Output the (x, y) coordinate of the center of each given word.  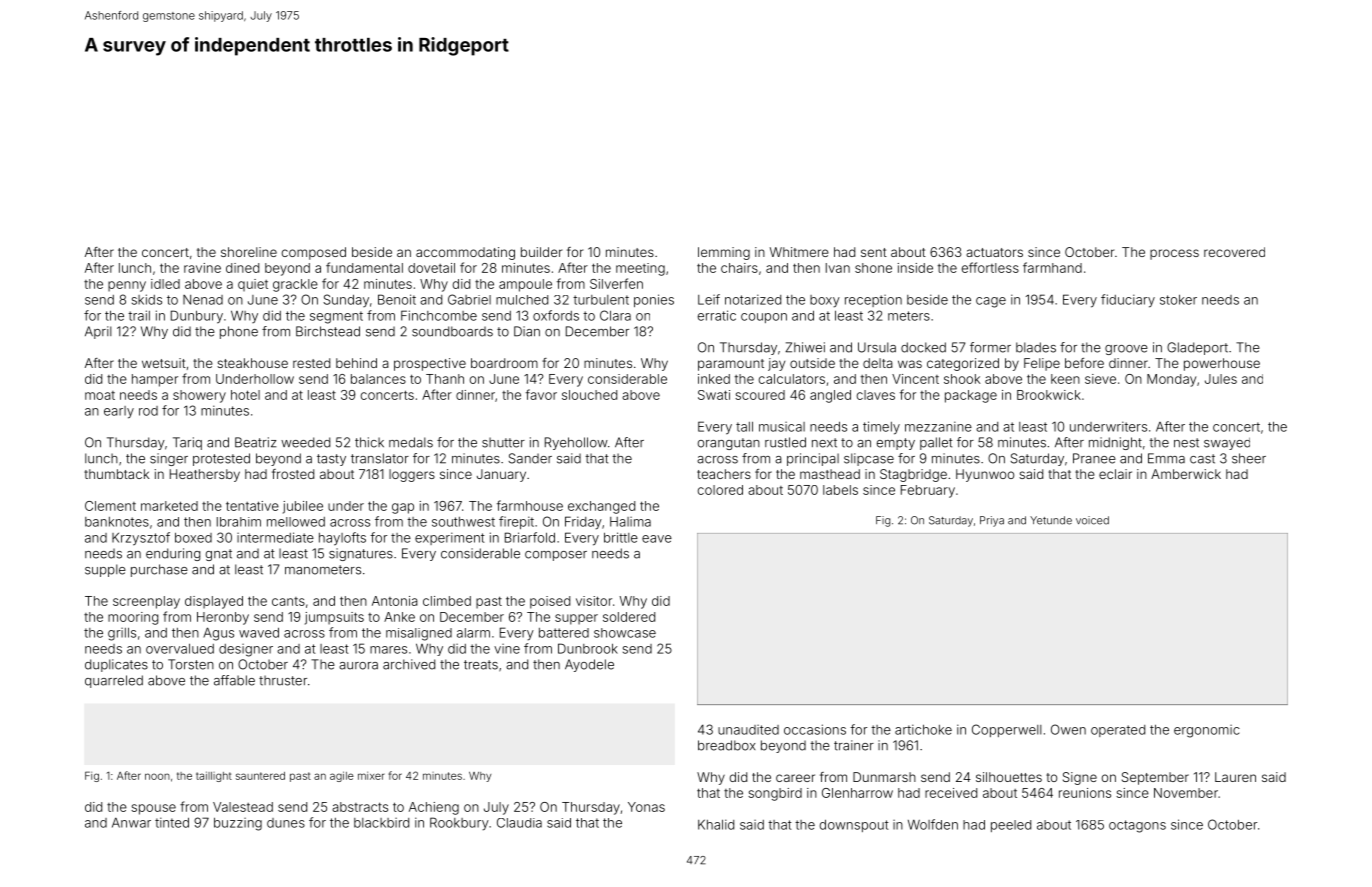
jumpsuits (334, 618)
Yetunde (1051, 520)
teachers (724, 474)
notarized (753, 299)
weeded (305, 442)
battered (564, 633)
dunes (286, 823)
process (1174, 254)
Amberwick (1186, 474)
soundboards (452, 331)
